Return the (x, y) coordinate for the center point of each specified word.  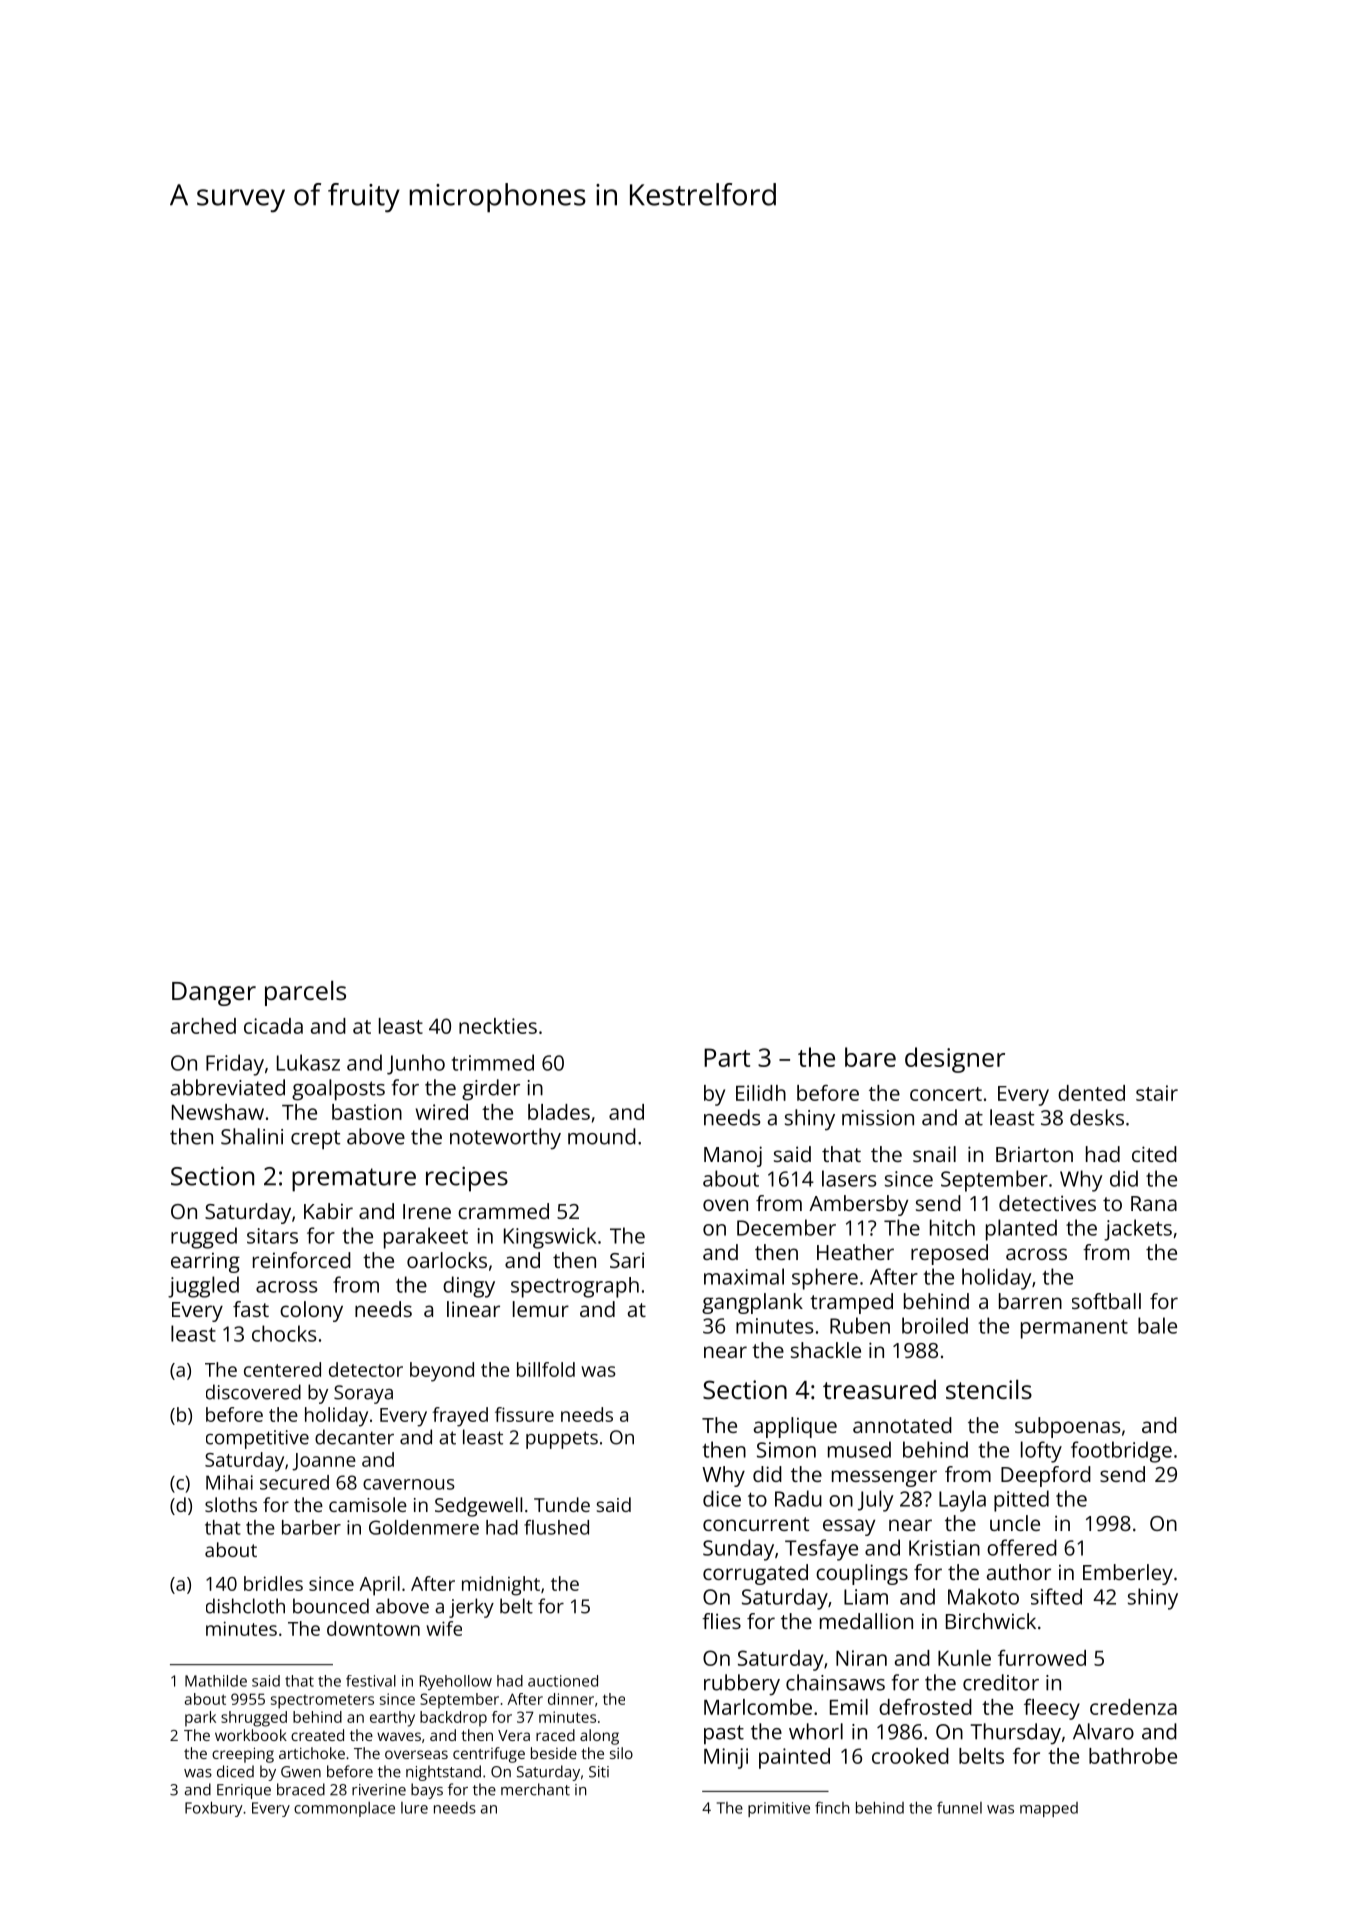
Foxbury (214, 1809)
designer (955, 1060)
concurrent (756, 1524)
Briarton (1034, 1154)
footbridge (1121, 1452)
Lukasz (308, 1062)
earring (205, 1262)
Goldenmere (424, 1527)
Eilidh (761, 1093)
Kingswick (550, 1238)
